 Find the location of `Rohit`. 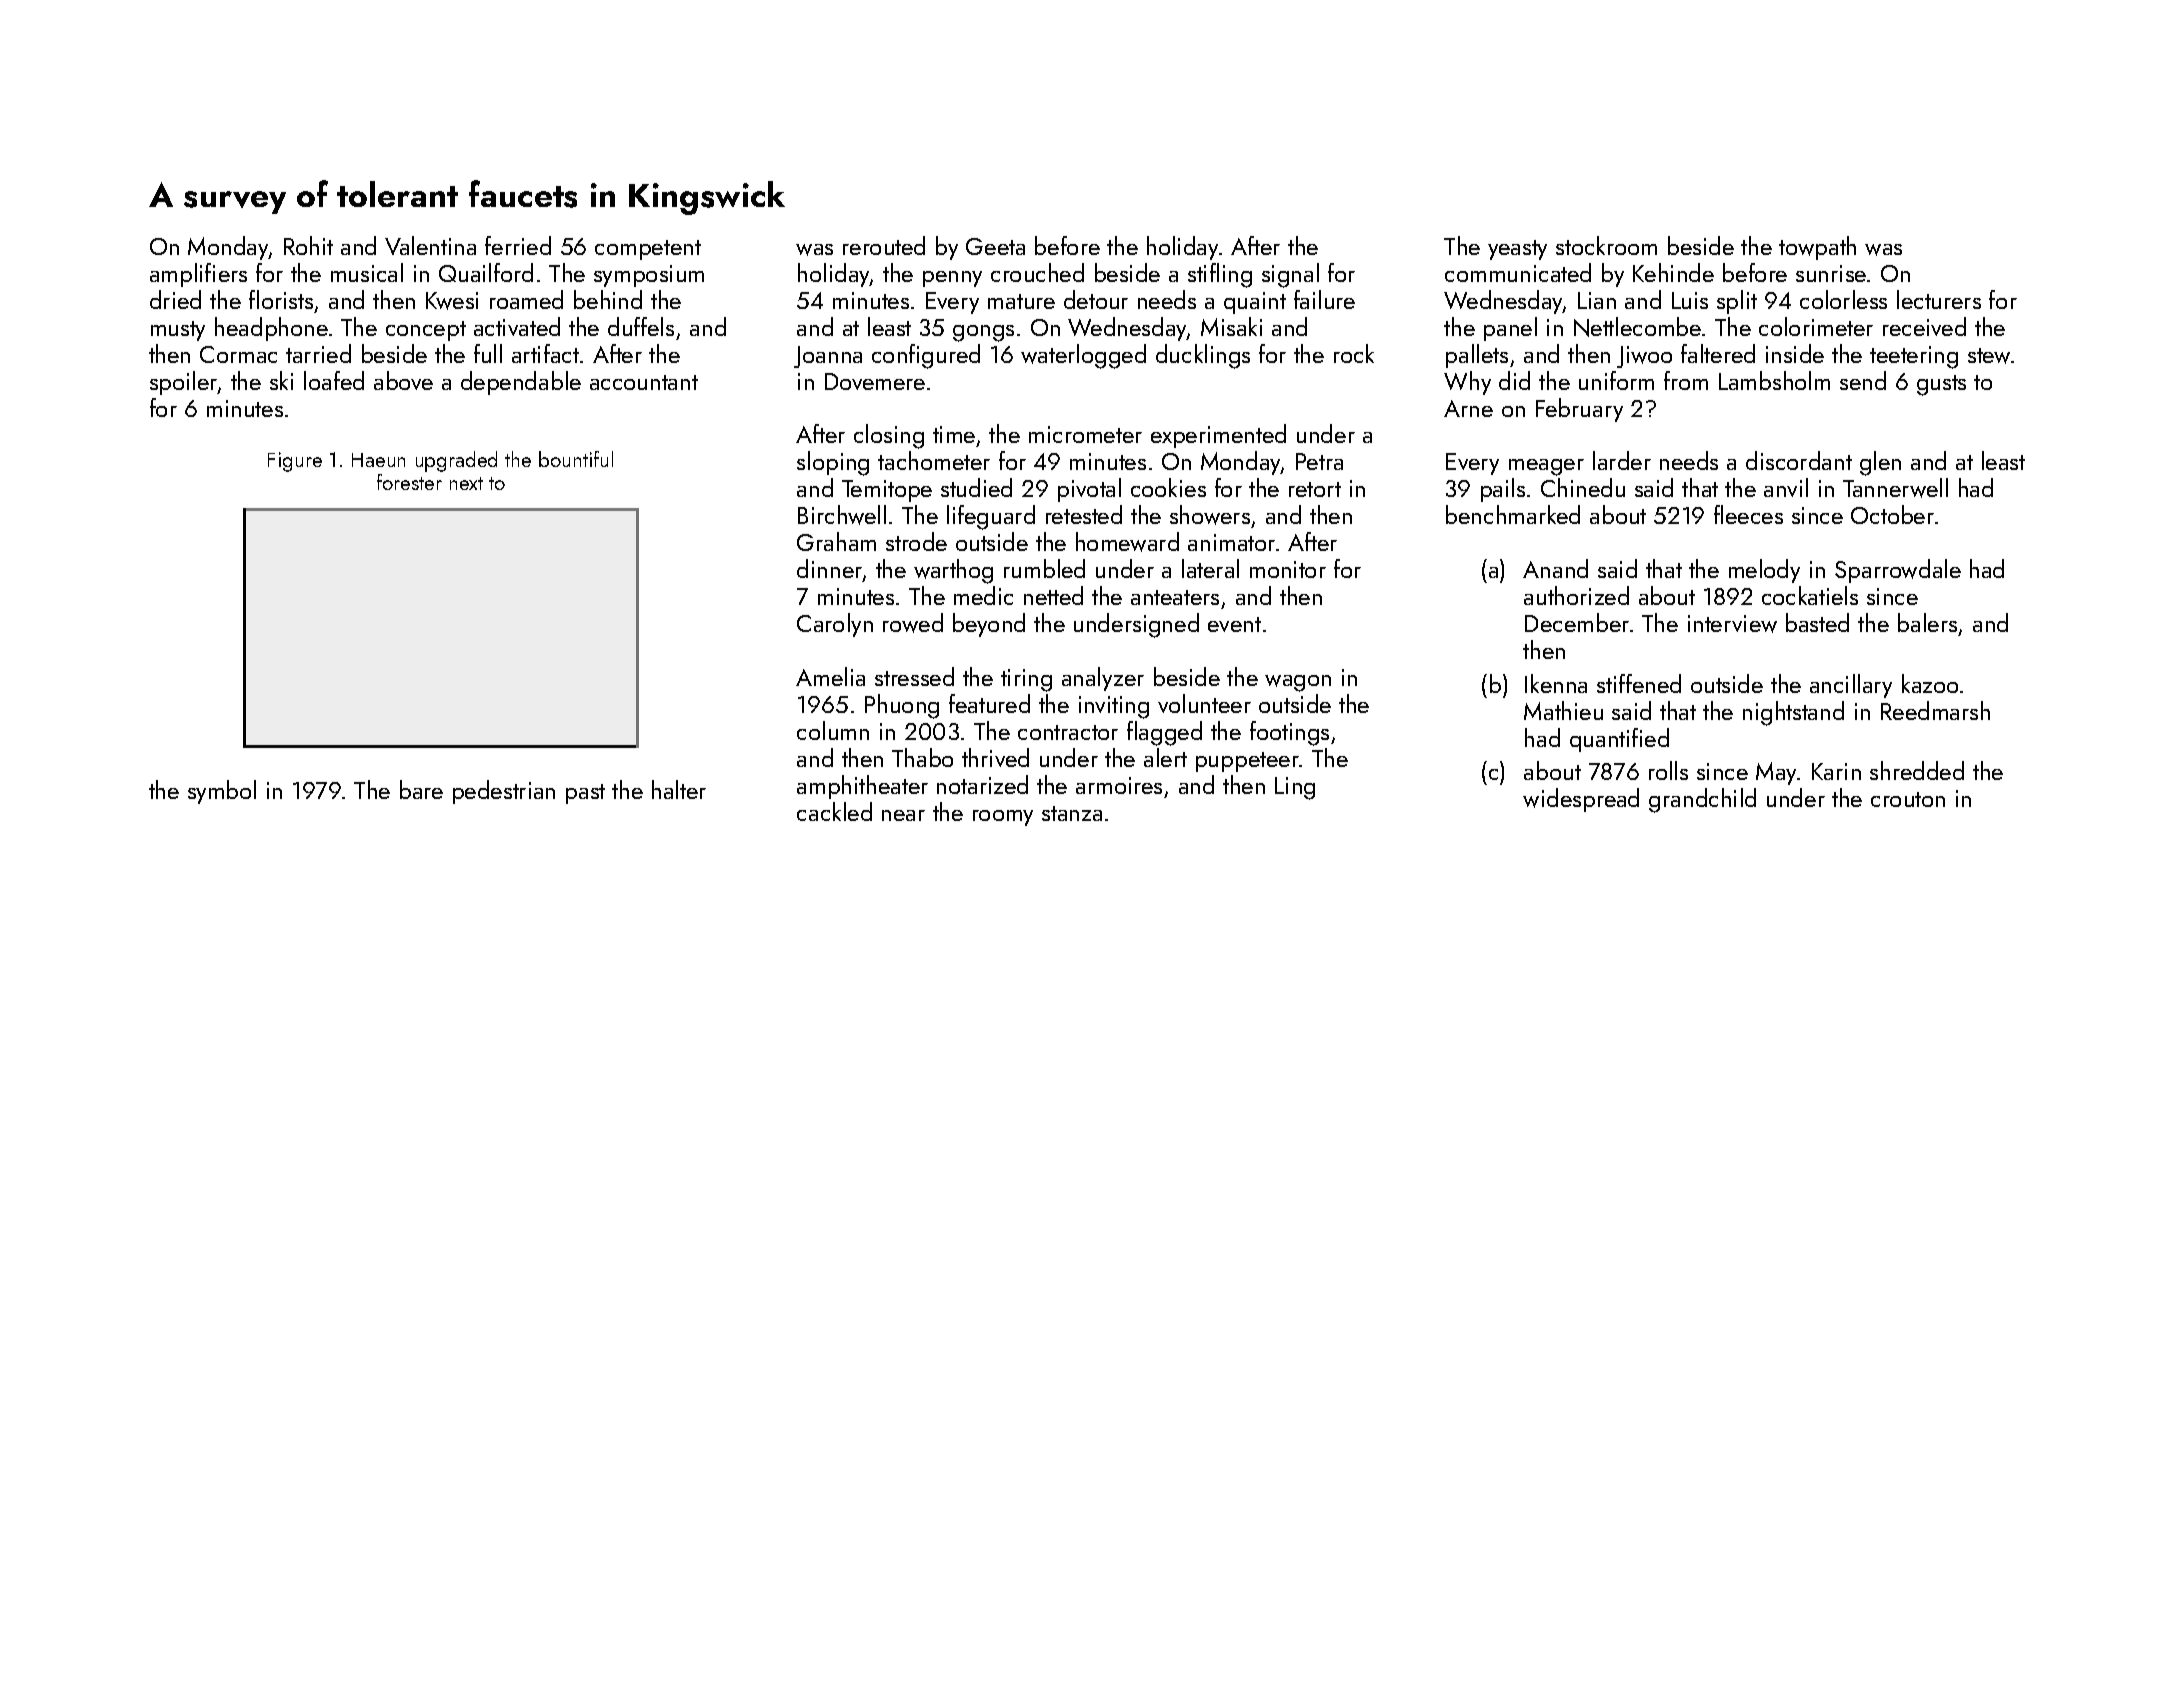

Rohit is located at coordinates (308, 245).
